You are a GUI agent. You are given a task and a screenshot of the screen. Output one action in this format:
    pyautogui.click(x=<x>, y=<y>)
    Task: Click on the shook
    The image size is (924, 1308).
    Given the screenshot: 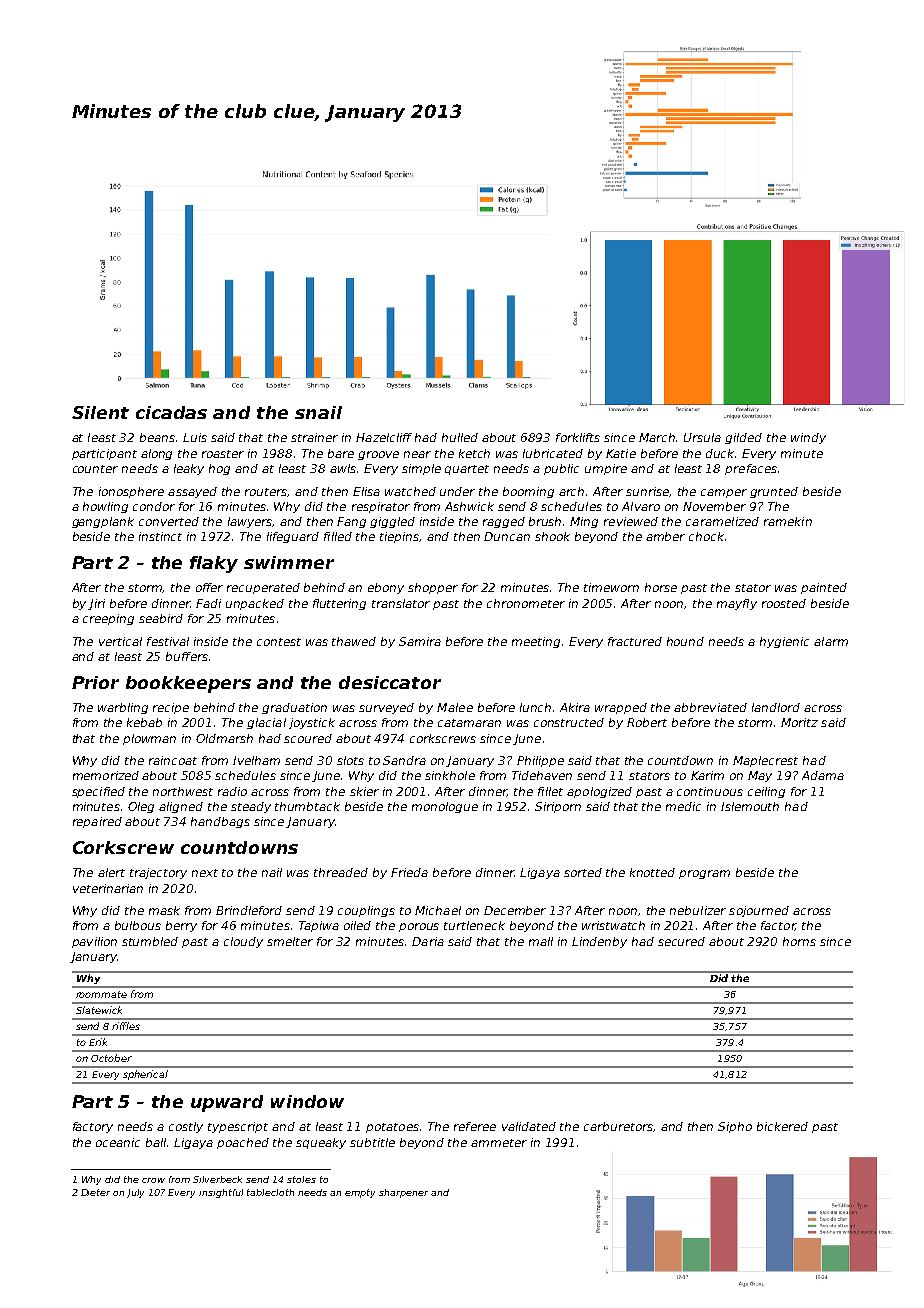 What is the action you would take?
    pyautogui.click(x=552, y=536)
